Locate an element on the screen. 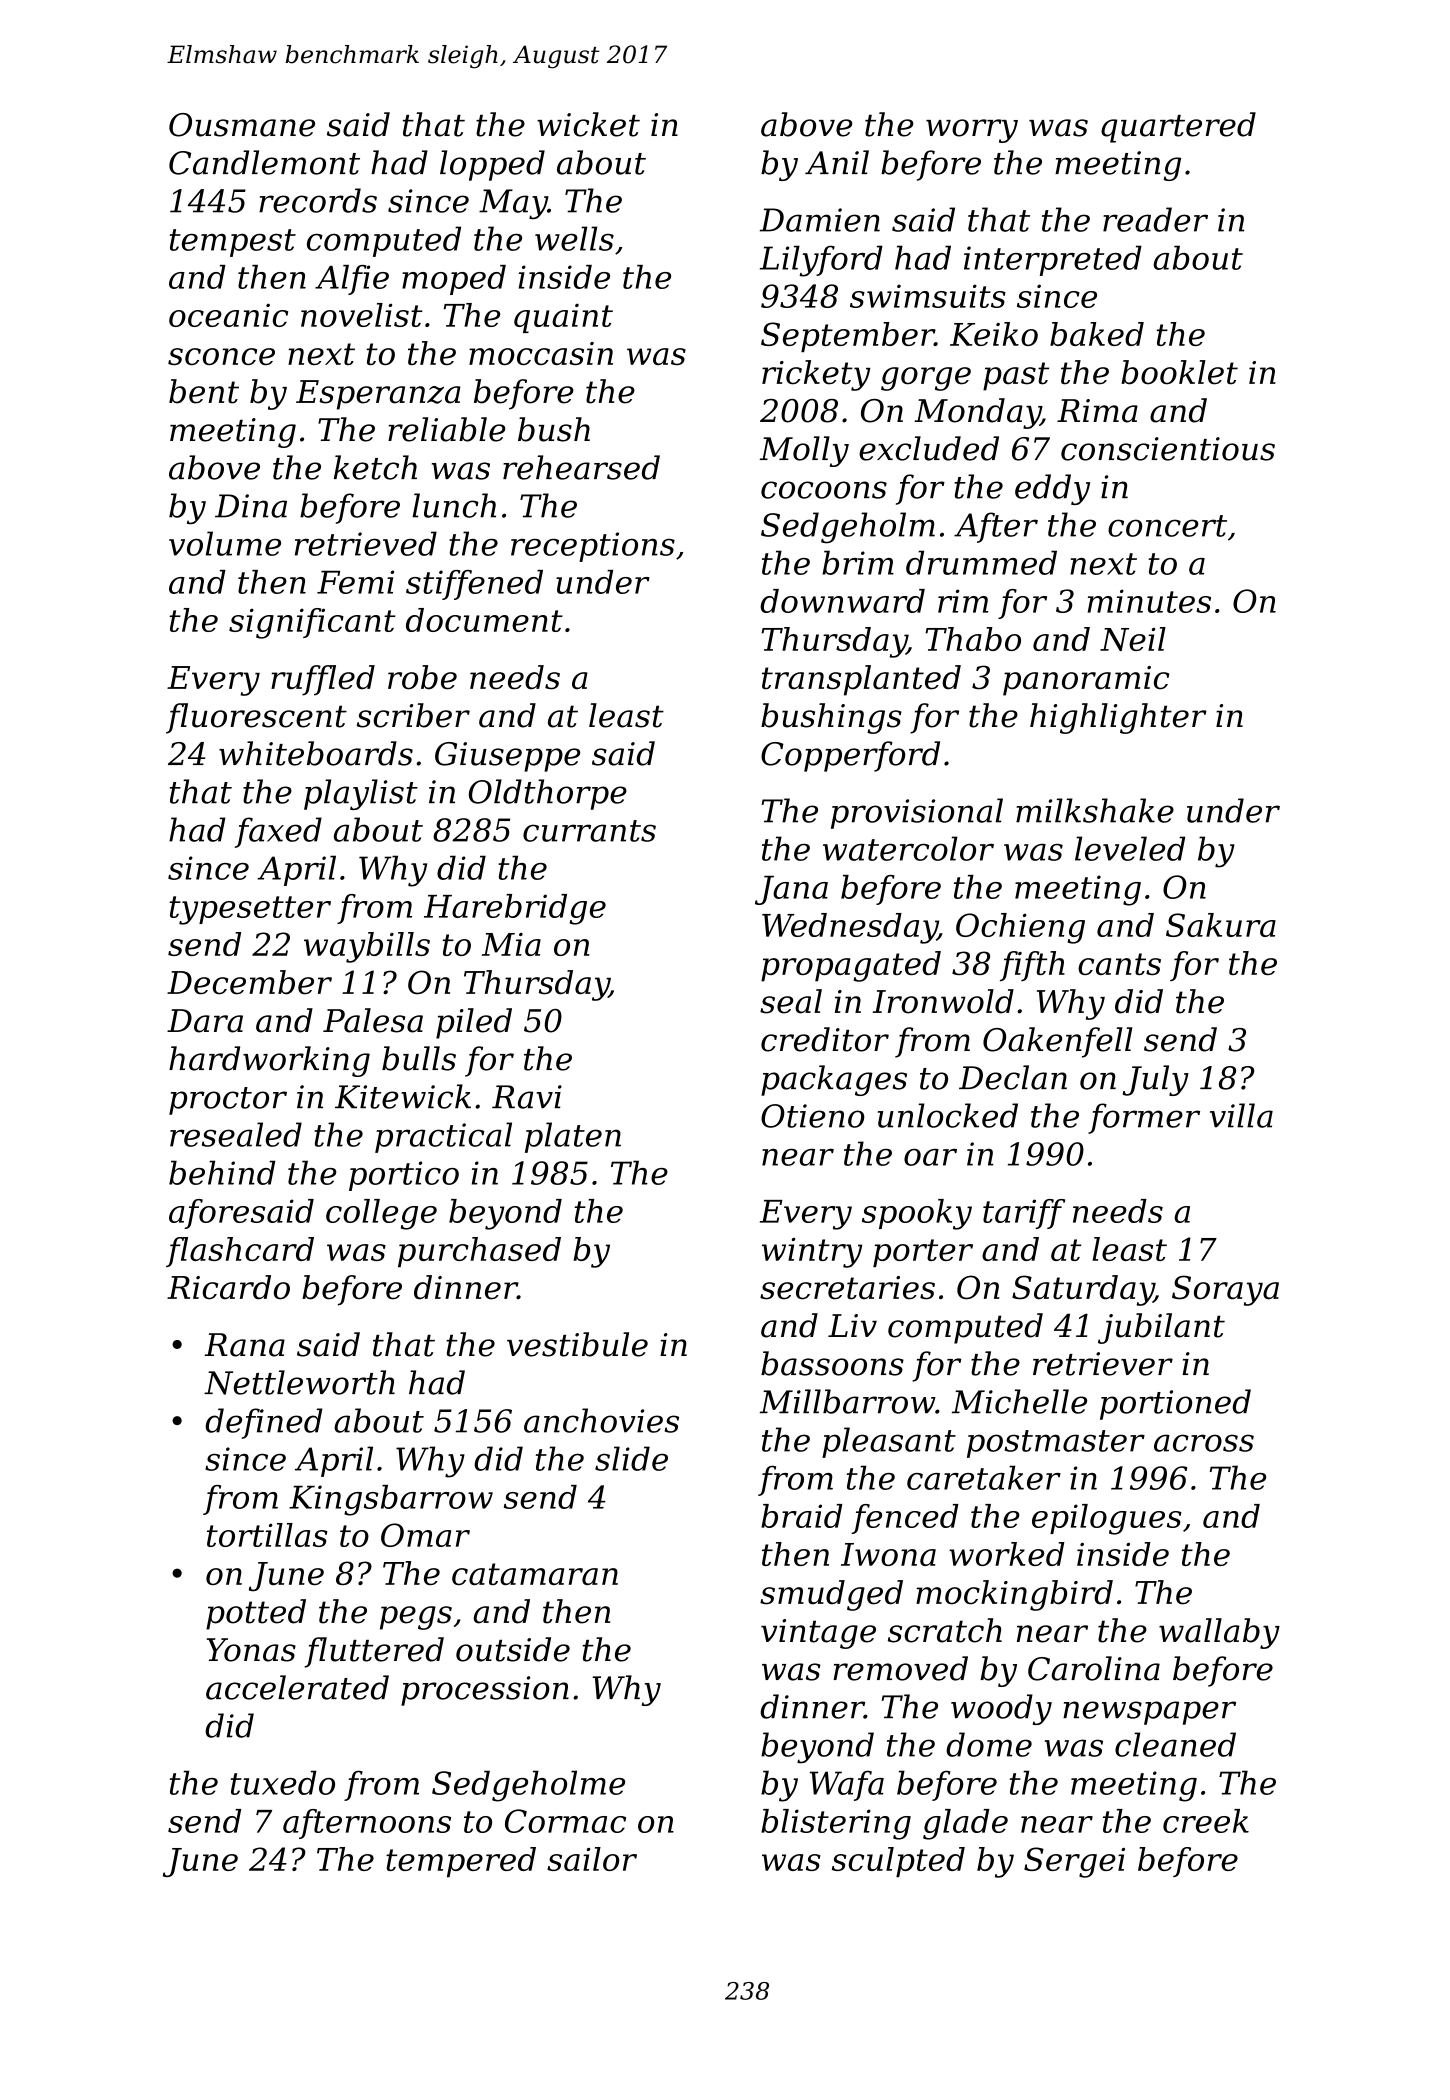 This screenshot has width=1450, height=2100. tempered is located at coordinates (461, 1862).
